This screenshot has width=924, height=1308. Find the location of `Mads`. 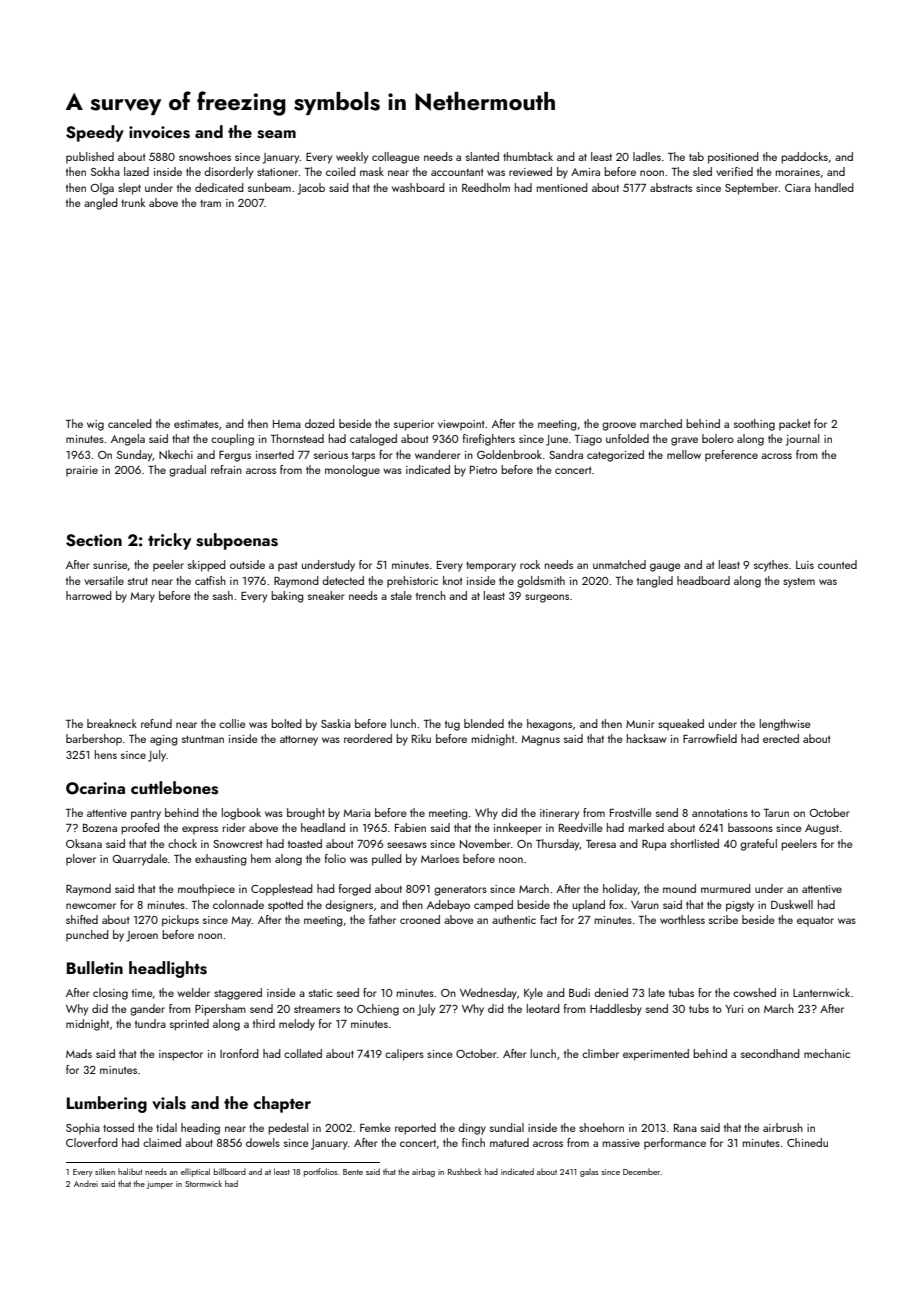

Mads is located at coordinates (79, 1053).
